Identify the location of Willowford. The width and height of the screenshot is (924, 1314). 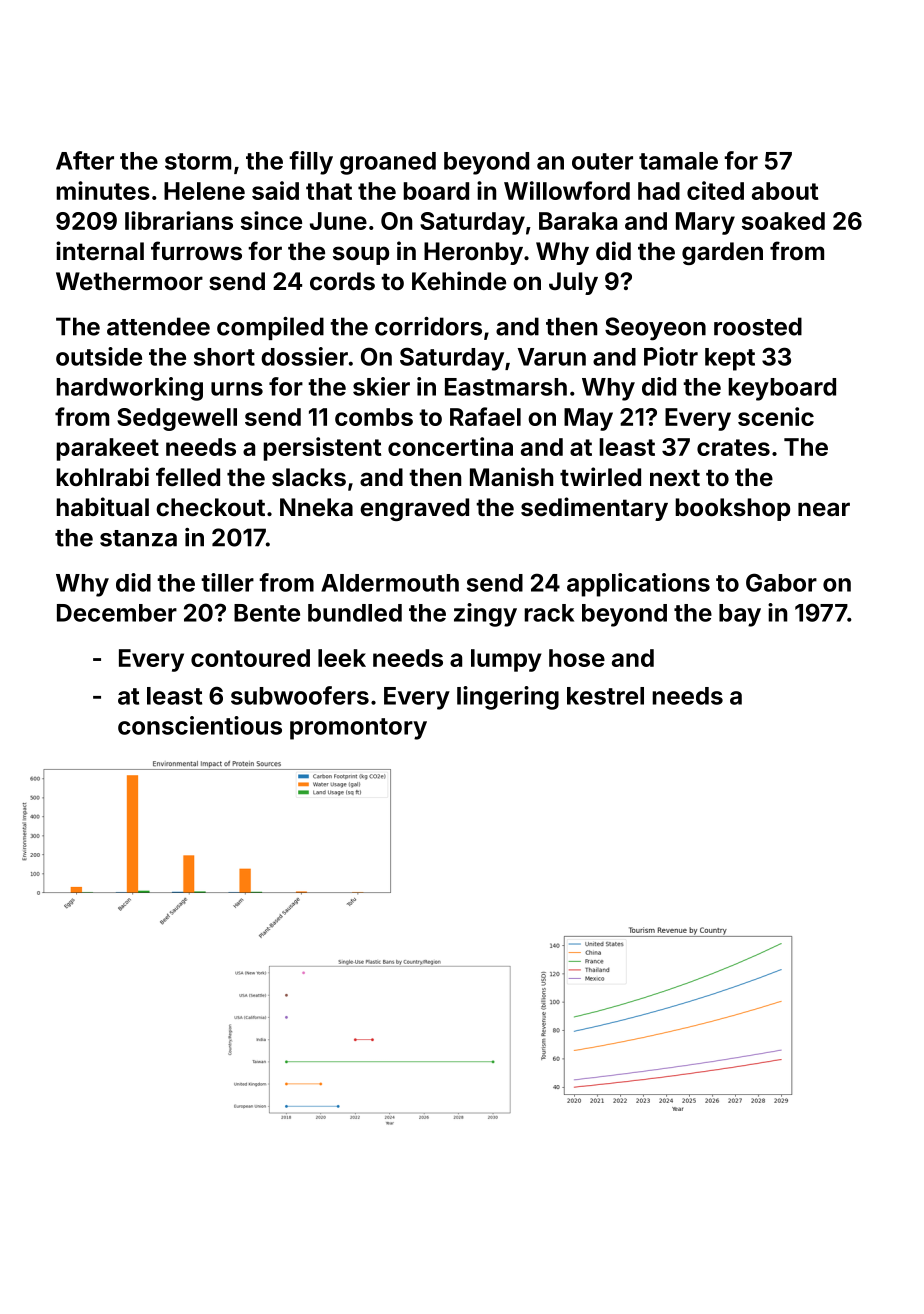
(567, 190).
